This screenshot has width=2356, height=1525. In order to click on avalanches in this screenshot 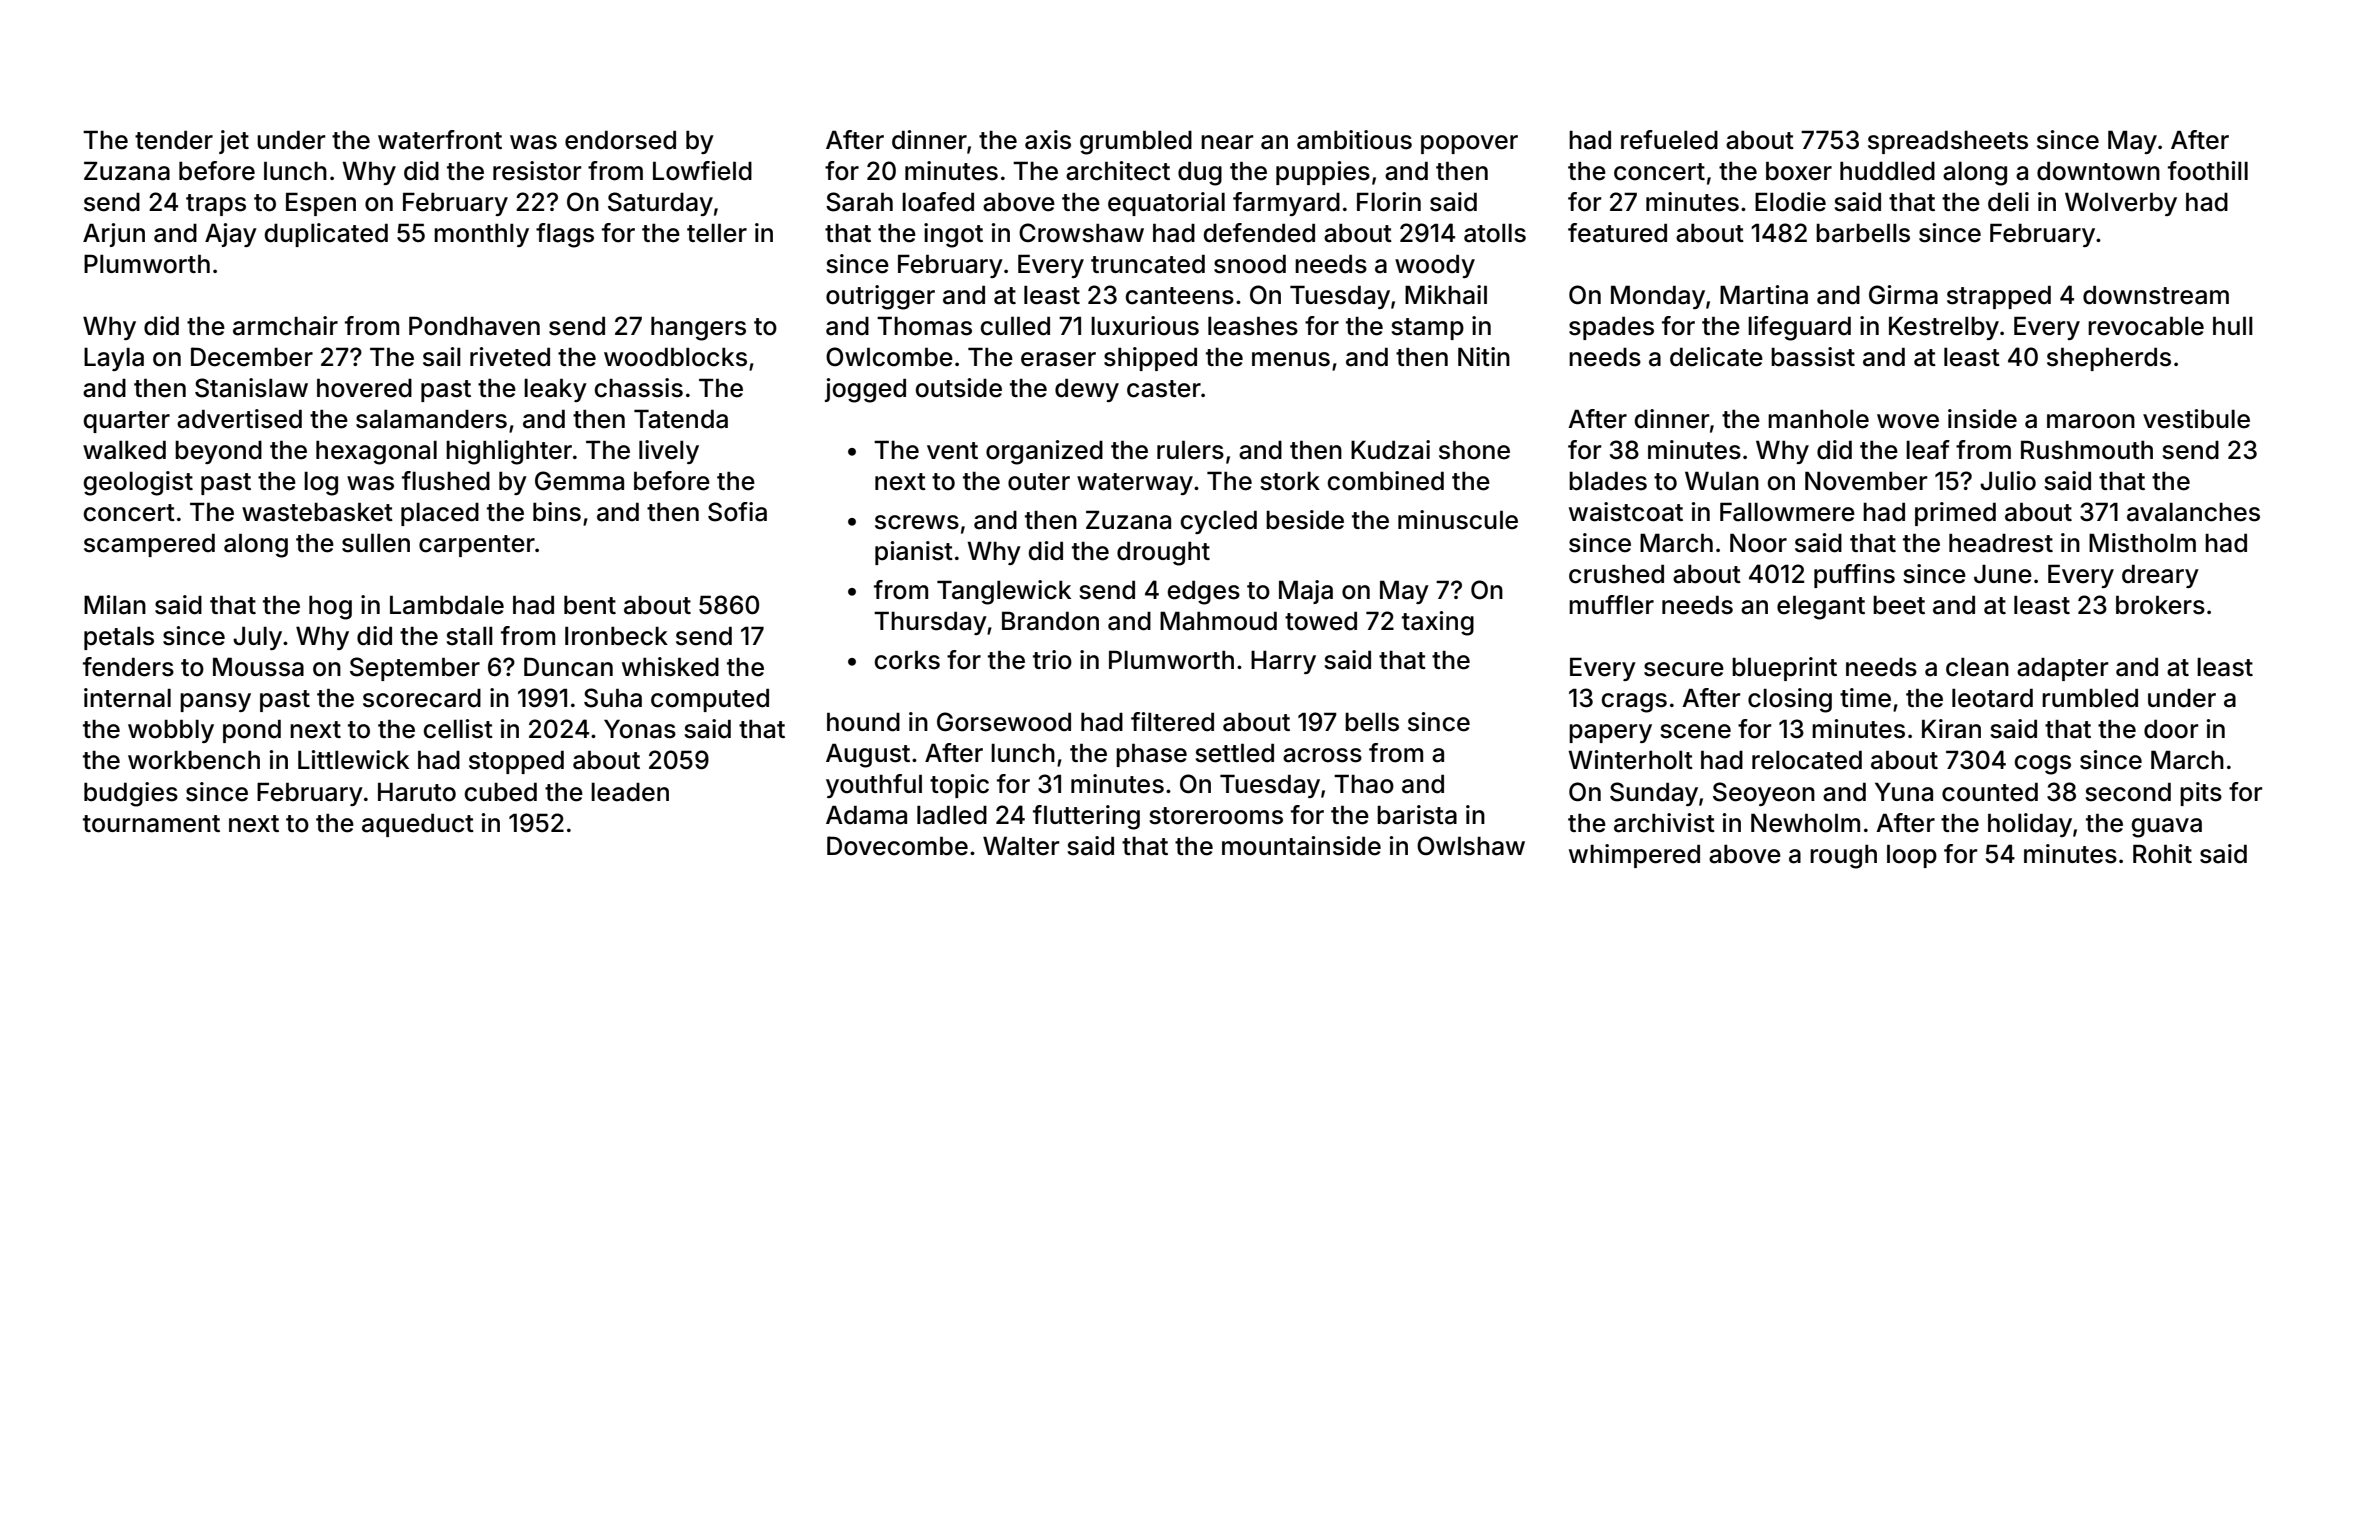, I will do `click(2193, 512)`.
